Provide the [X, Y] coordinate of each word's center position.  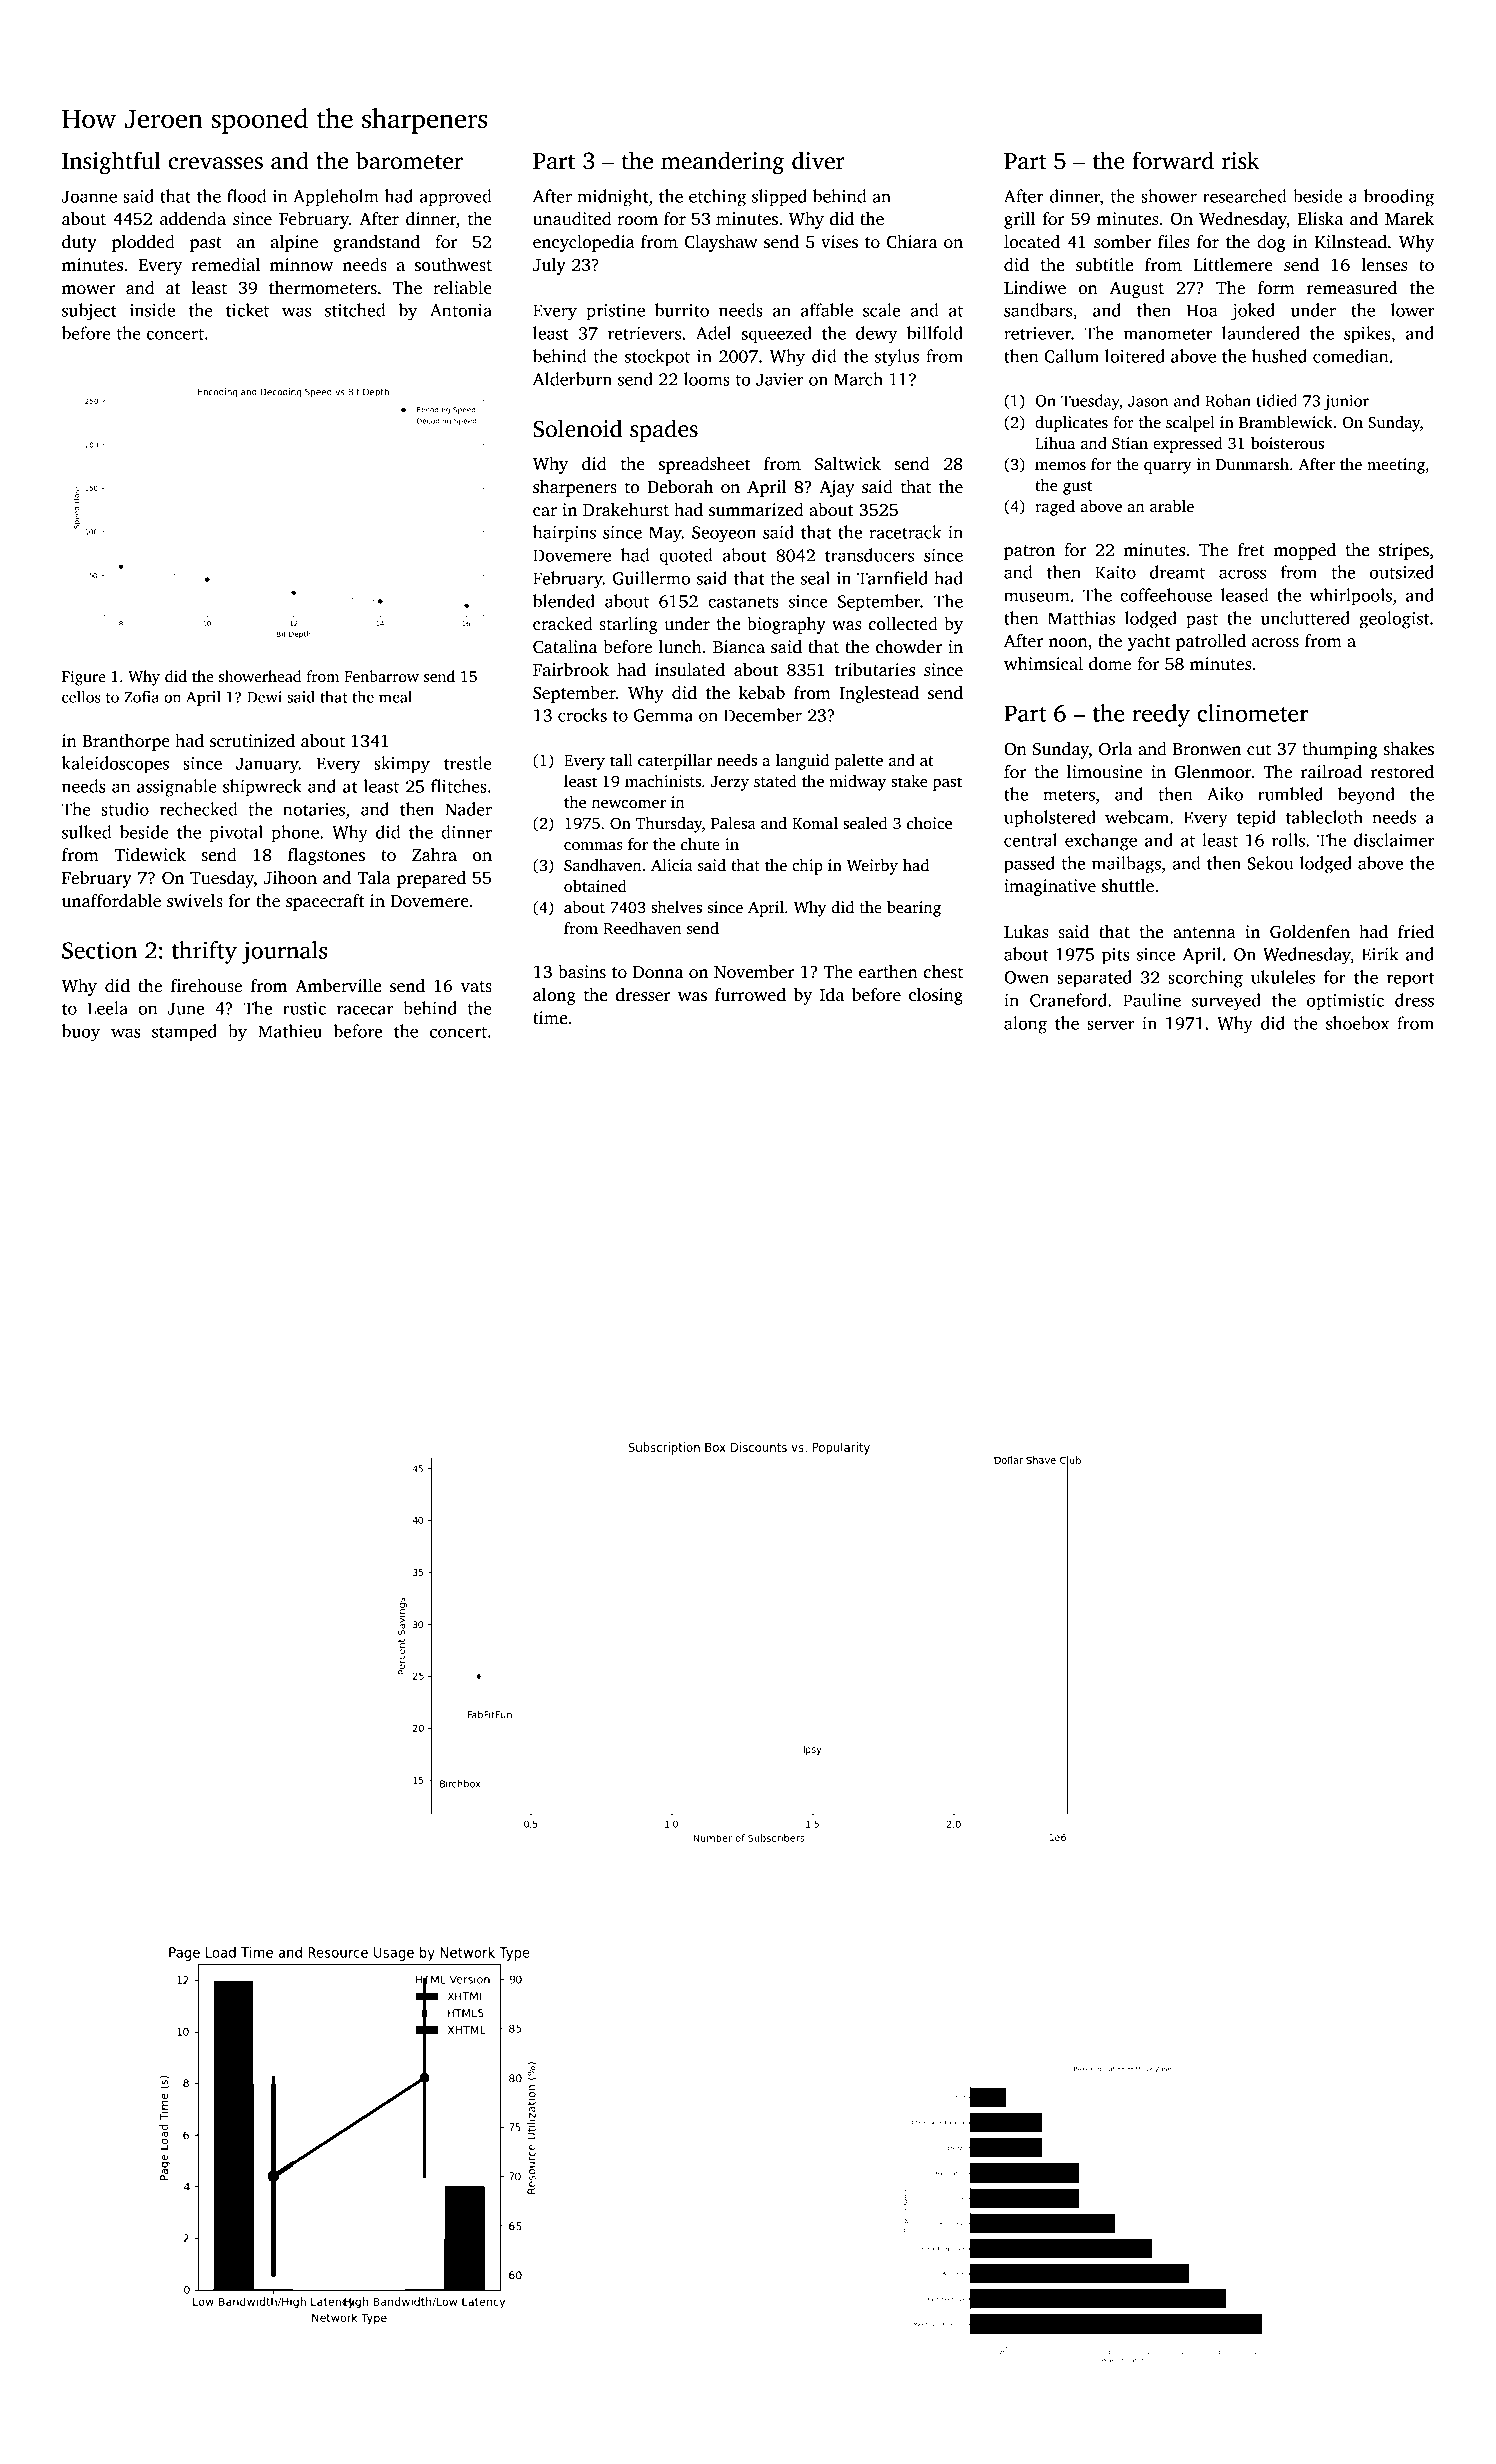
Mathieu [290, 1031]
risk [1241, 160]
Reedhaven [642, 928]
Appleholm [336, 198]
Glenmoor [1213, 772]
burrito [682, 310]
